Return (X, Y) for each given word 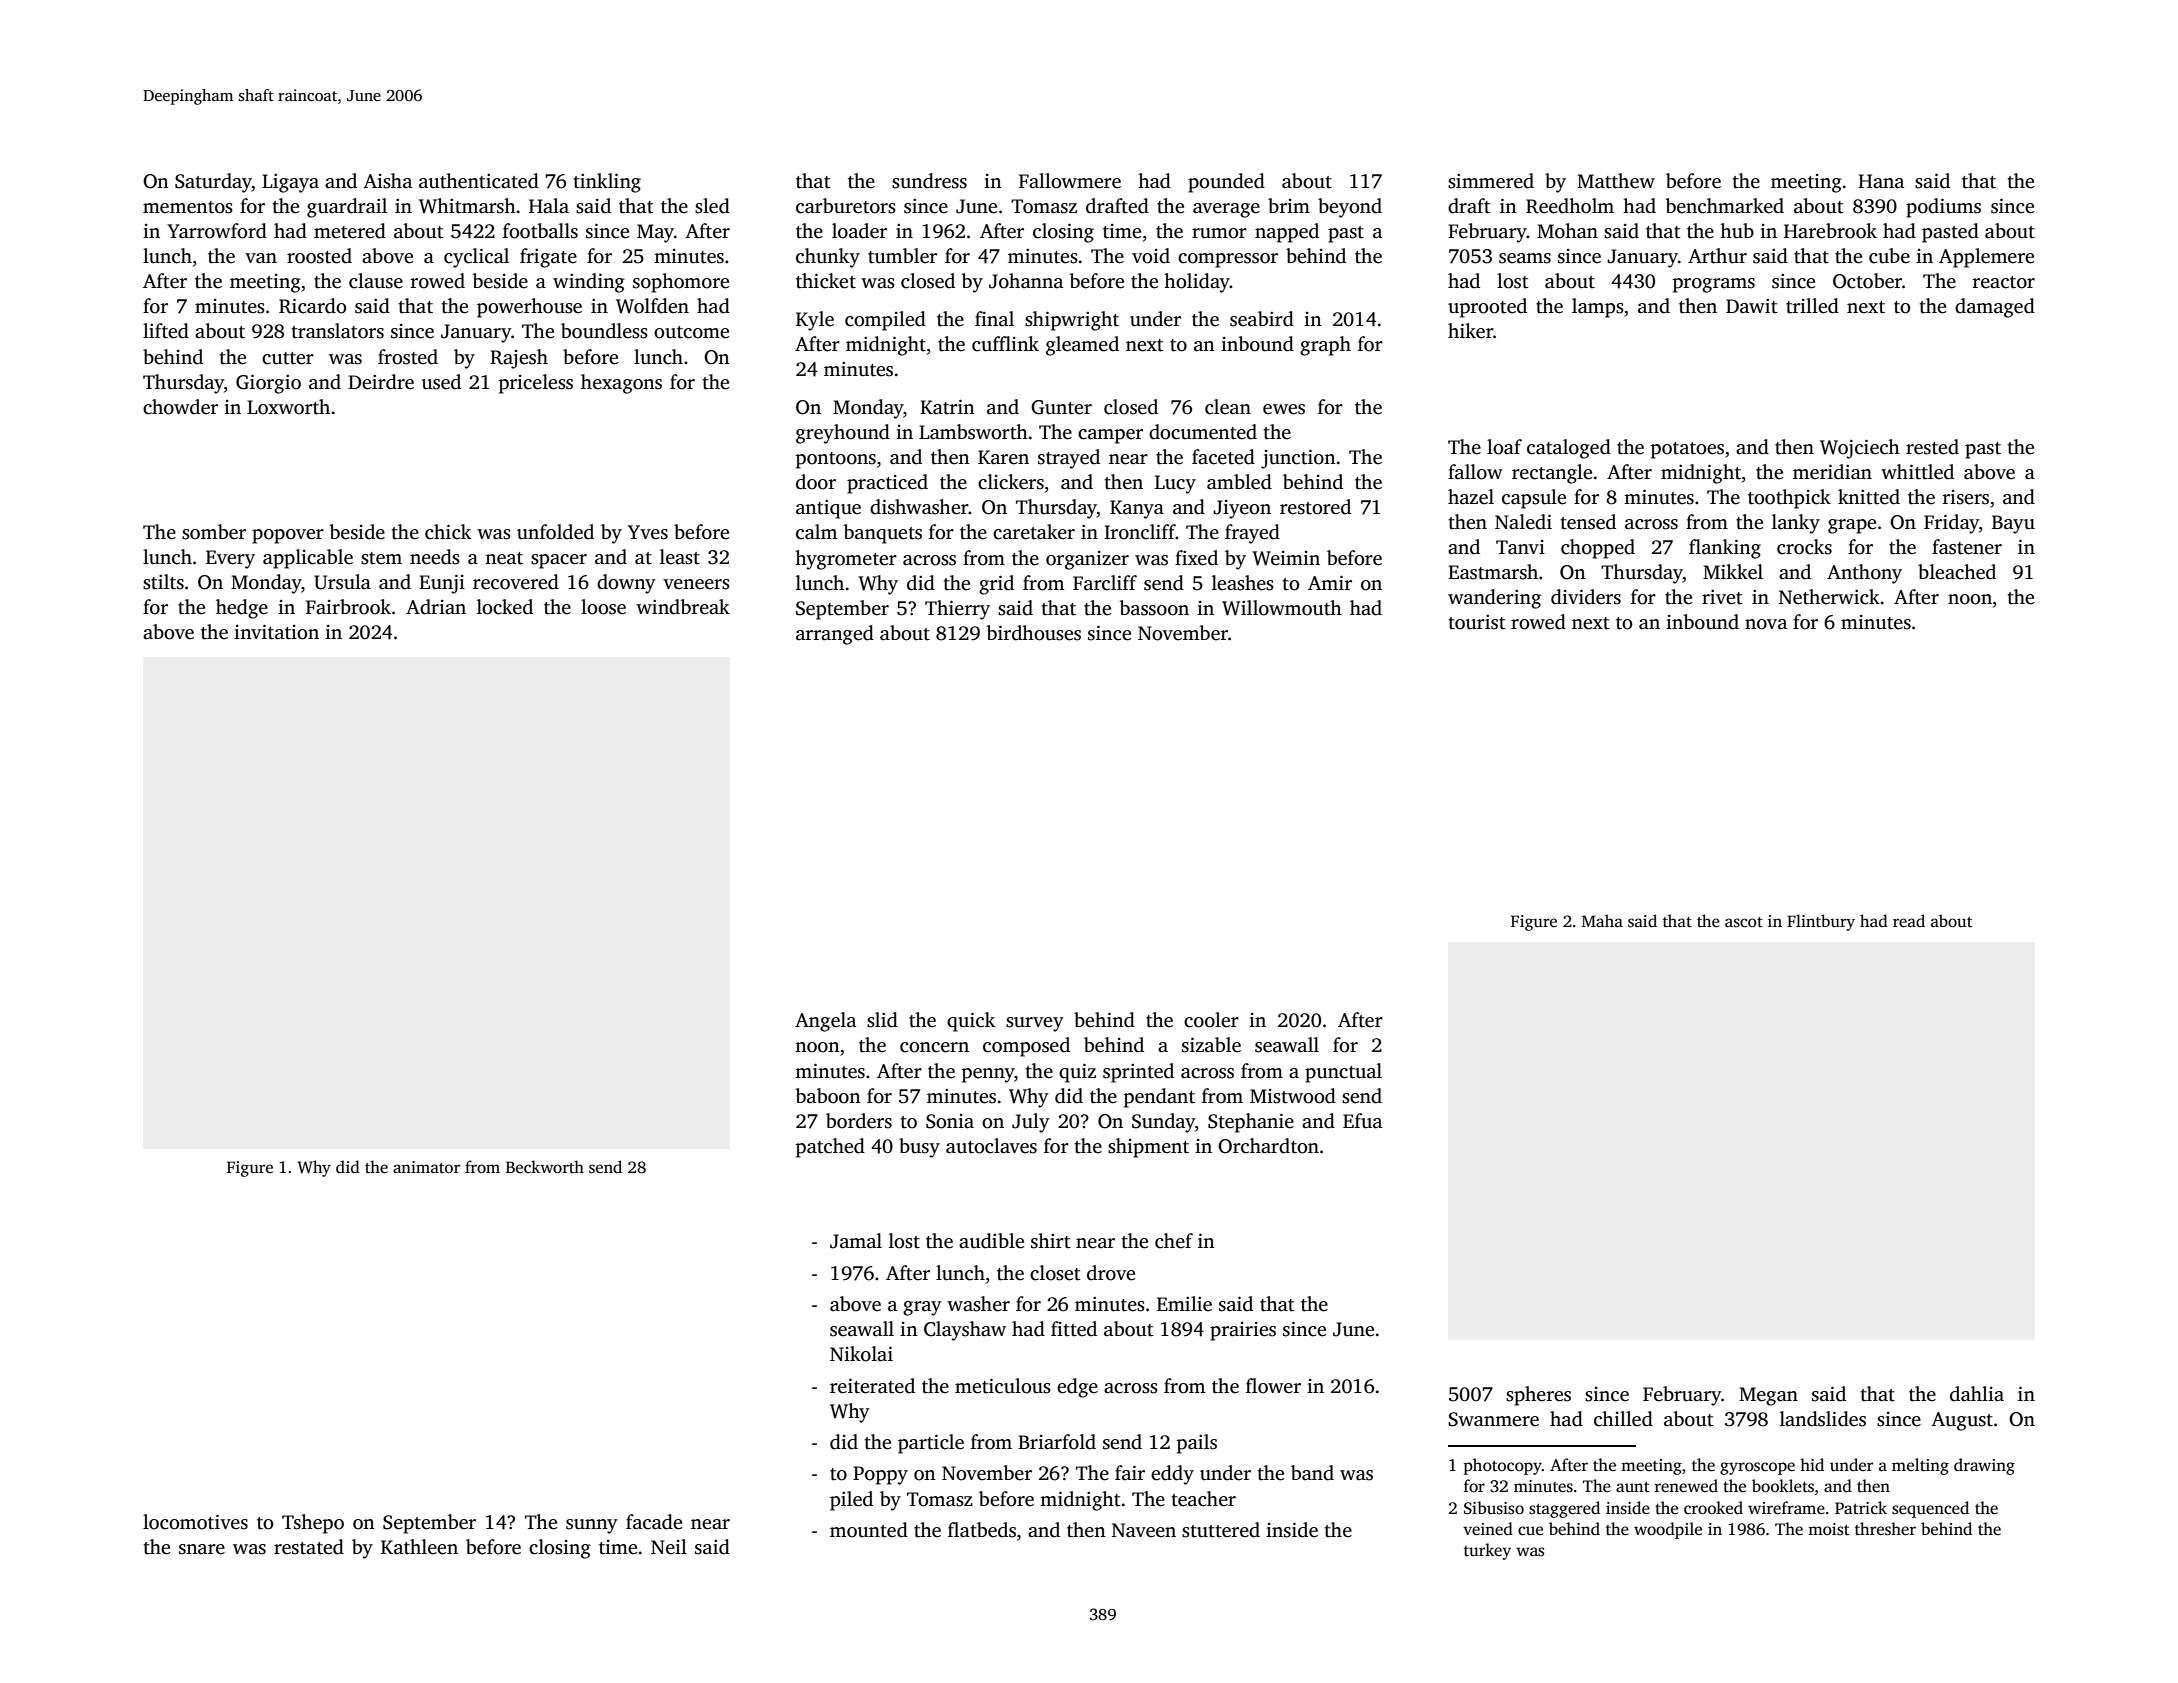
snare (202, 1549)
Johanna (1026, 281)
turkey (1487, 1551)
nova (1766, 624)
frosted (408, 357)
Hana (1881, 181)
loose (603, 607)
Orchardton (1268, 1146)
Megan (1768, 1396)
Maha (1602, 920)
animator (426, 1167)
